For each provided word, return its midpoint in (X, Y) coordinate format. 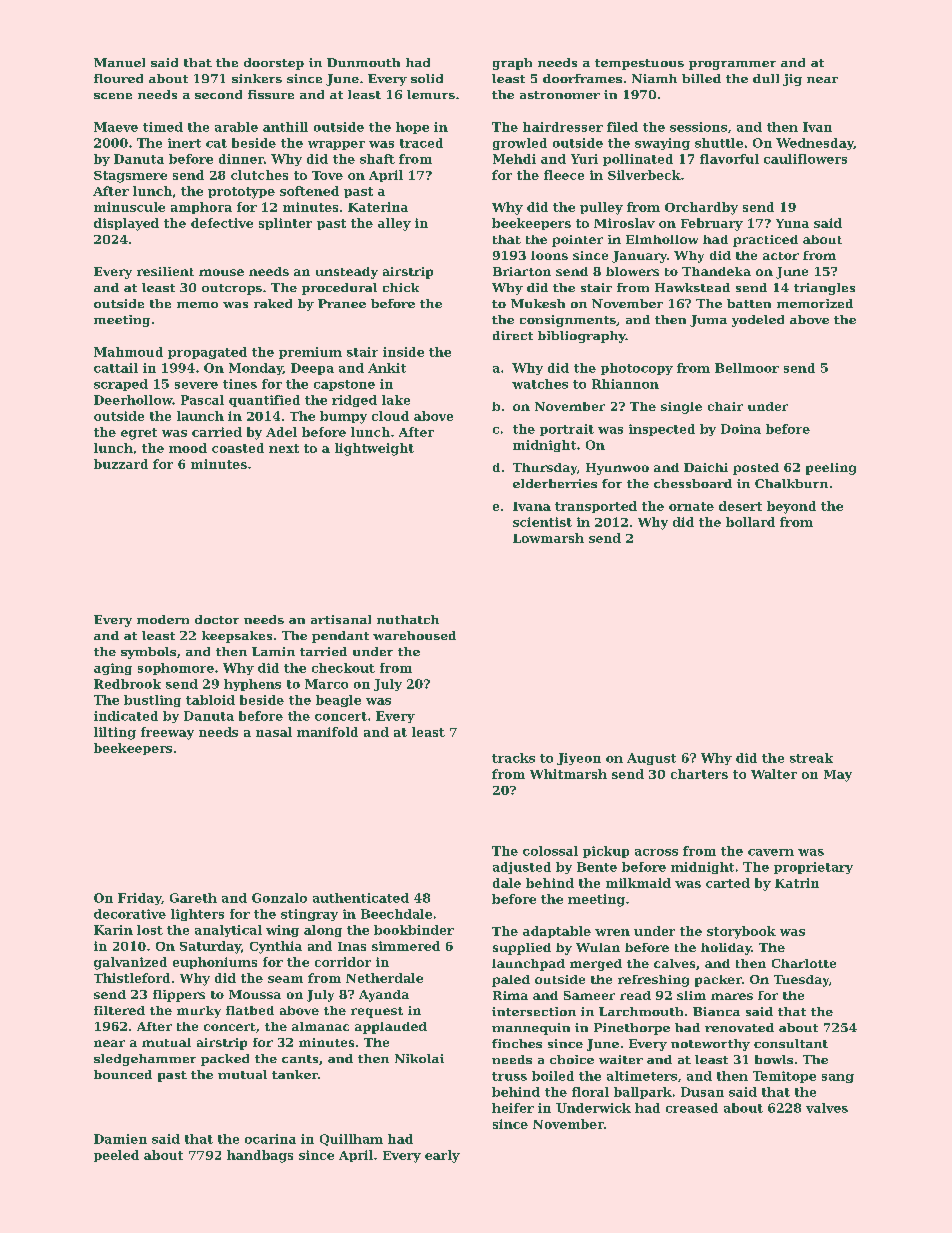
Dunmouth (363, 62)
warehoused (414, 635)
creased (692, 1108)
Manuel (119, 62)
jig (792, 80)
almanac (320, 1026)
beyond (791, 507)
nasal (274, 732)
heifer (513, 1108)
